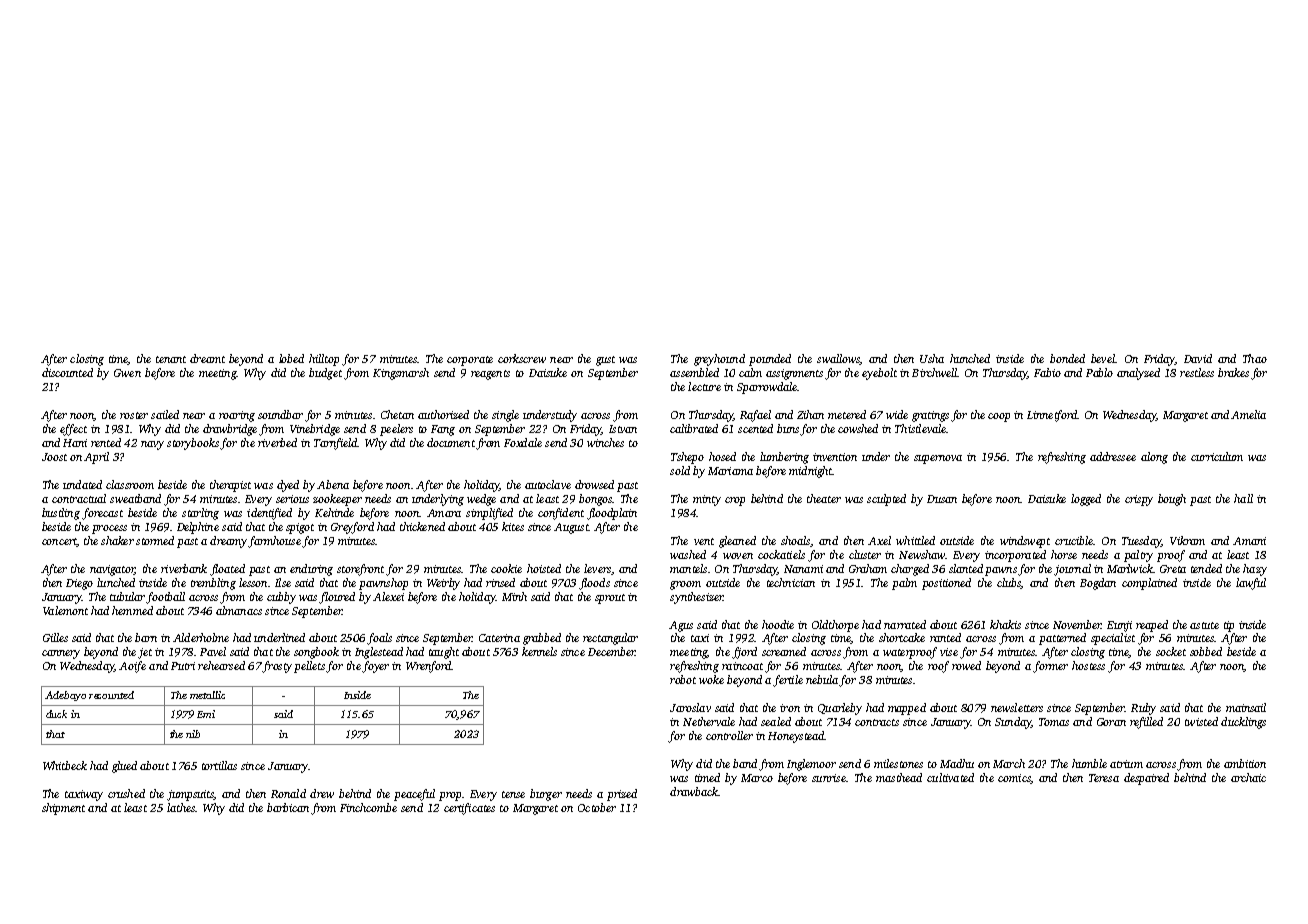  Describe the element at coordinates (957, 763) in the screenshot. I see `Madhu` at that location.
